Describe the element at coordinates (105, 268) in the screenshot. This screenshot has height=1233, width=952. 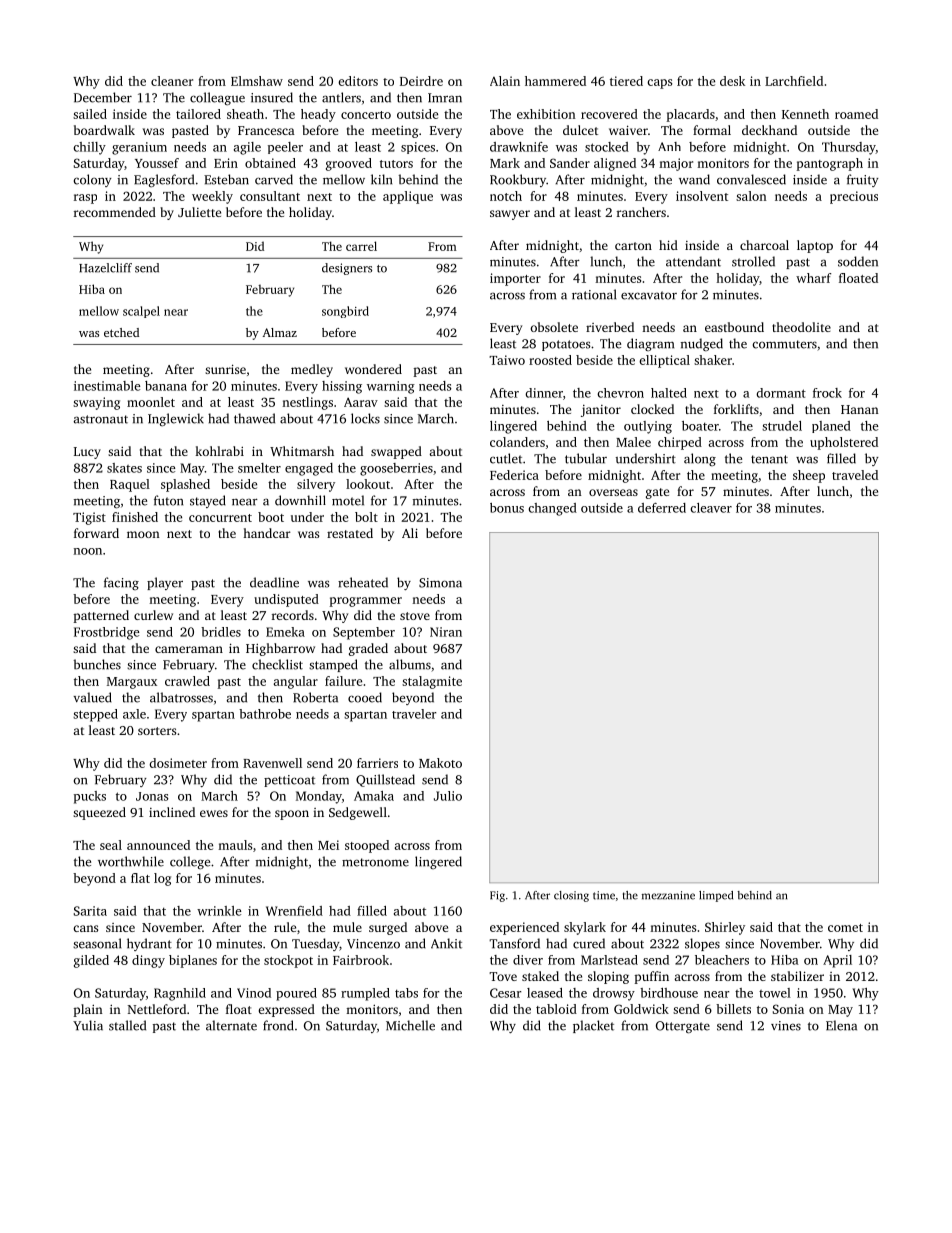
I see `Hazelcliff` at that location.
